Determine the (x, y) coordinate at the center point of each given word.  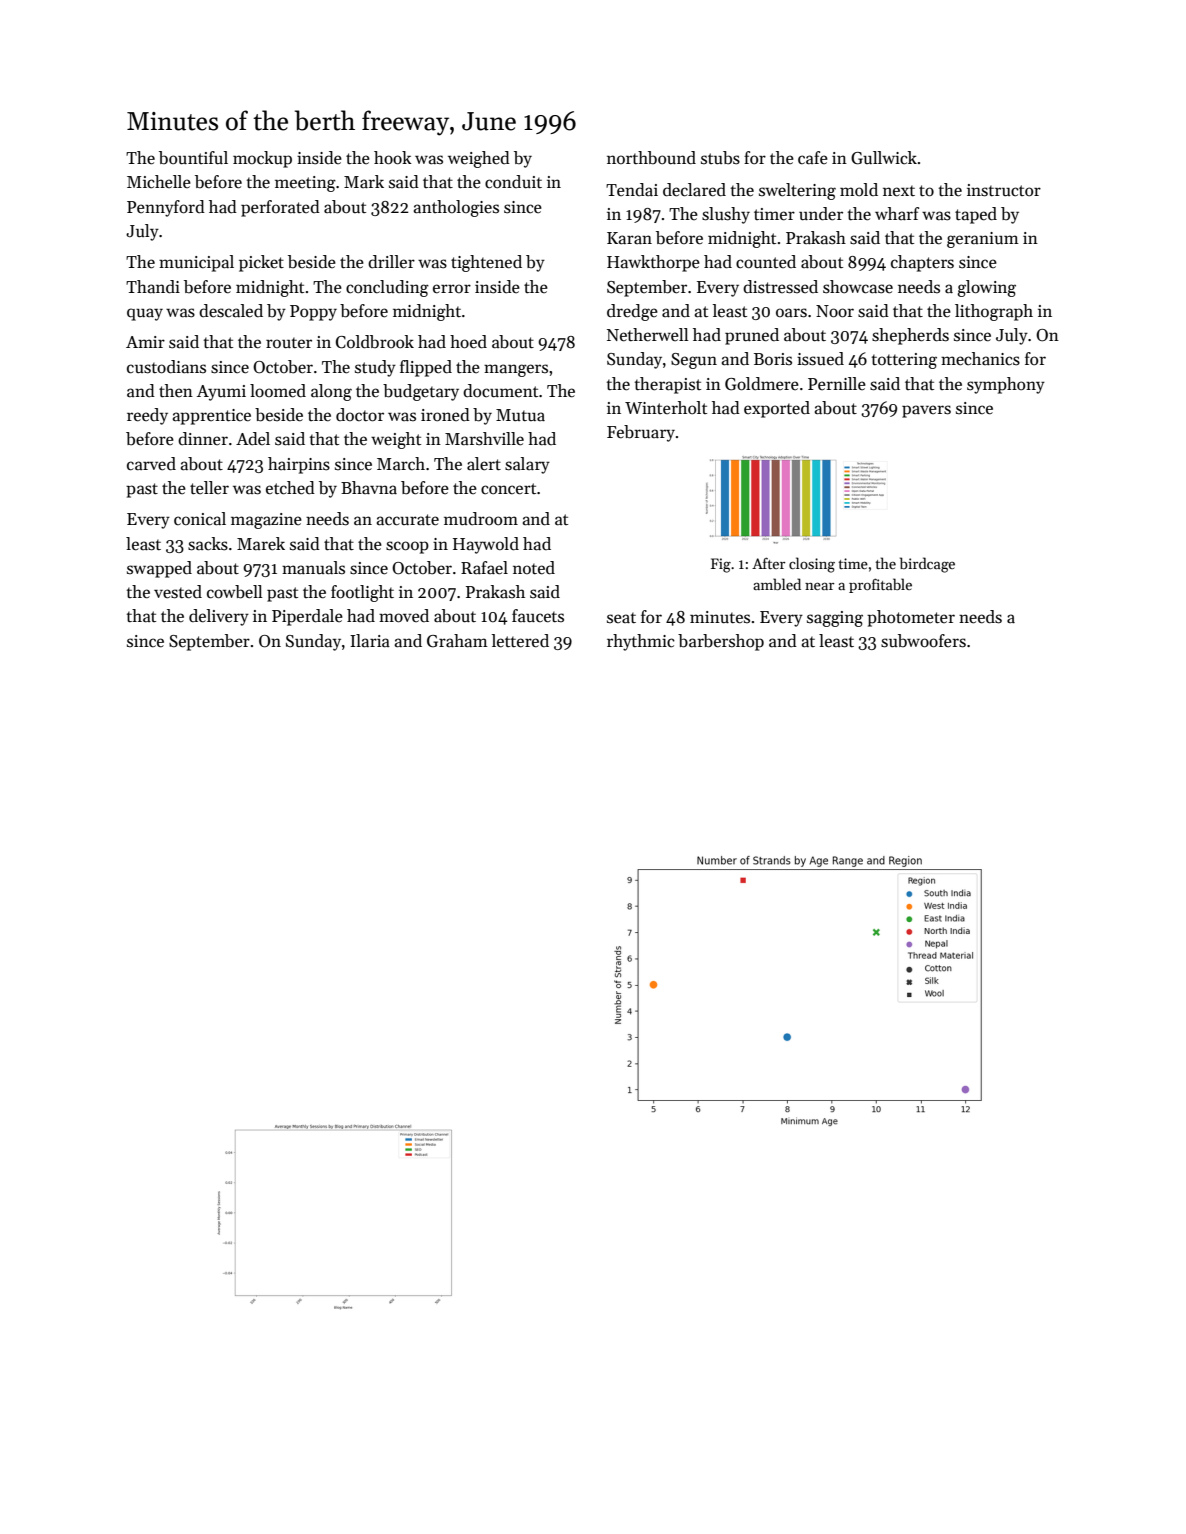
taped (976, 215)
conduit (513, 182)
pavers (926, 411)
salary (527, 465)
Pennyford (166, 208)
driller (391, 262)
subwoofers (923, 641)
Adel (253, 439)
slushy (726, 215)
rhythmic (641, 642)
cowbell (235, 592)
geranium (983, 240)
